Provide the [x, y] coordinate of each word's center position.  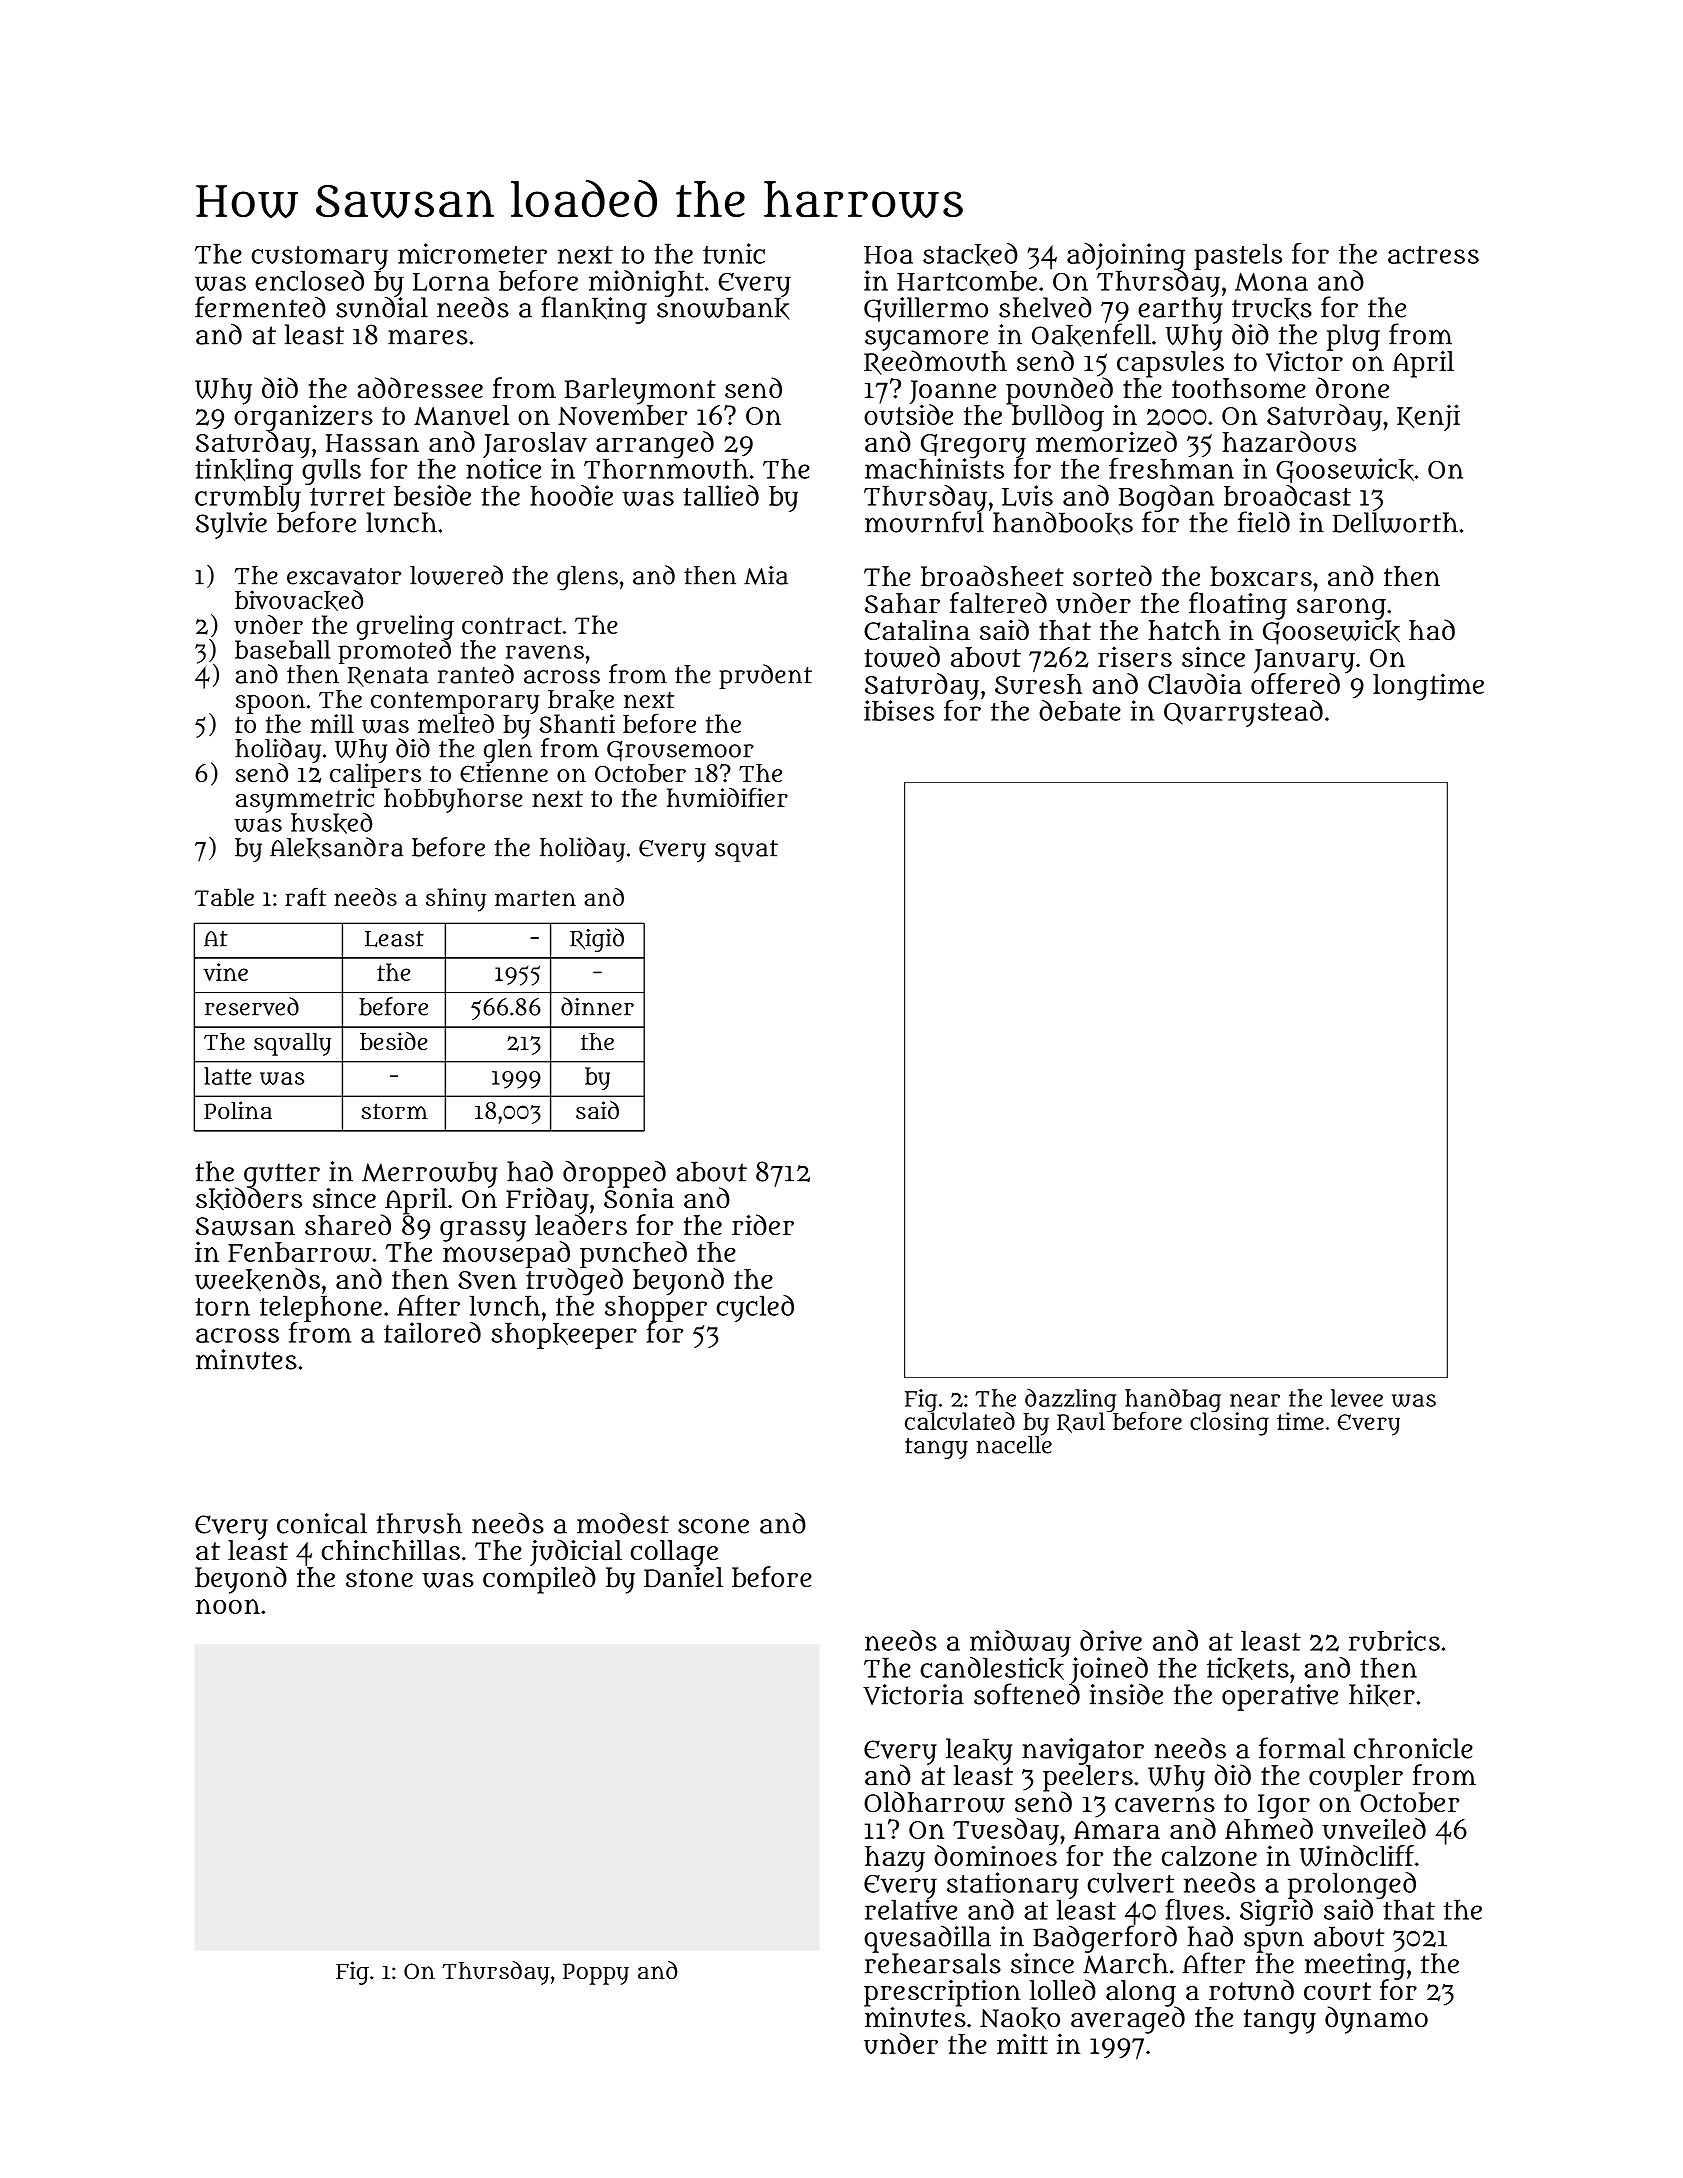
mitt [1022, 2043]
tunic [734, 253]
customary [319, 258]
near [1255, 1400]
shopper [656, 1309]
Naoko [1020, 2018]
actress [1433, 255]
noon [228, 1606]
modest [623, 1523]
